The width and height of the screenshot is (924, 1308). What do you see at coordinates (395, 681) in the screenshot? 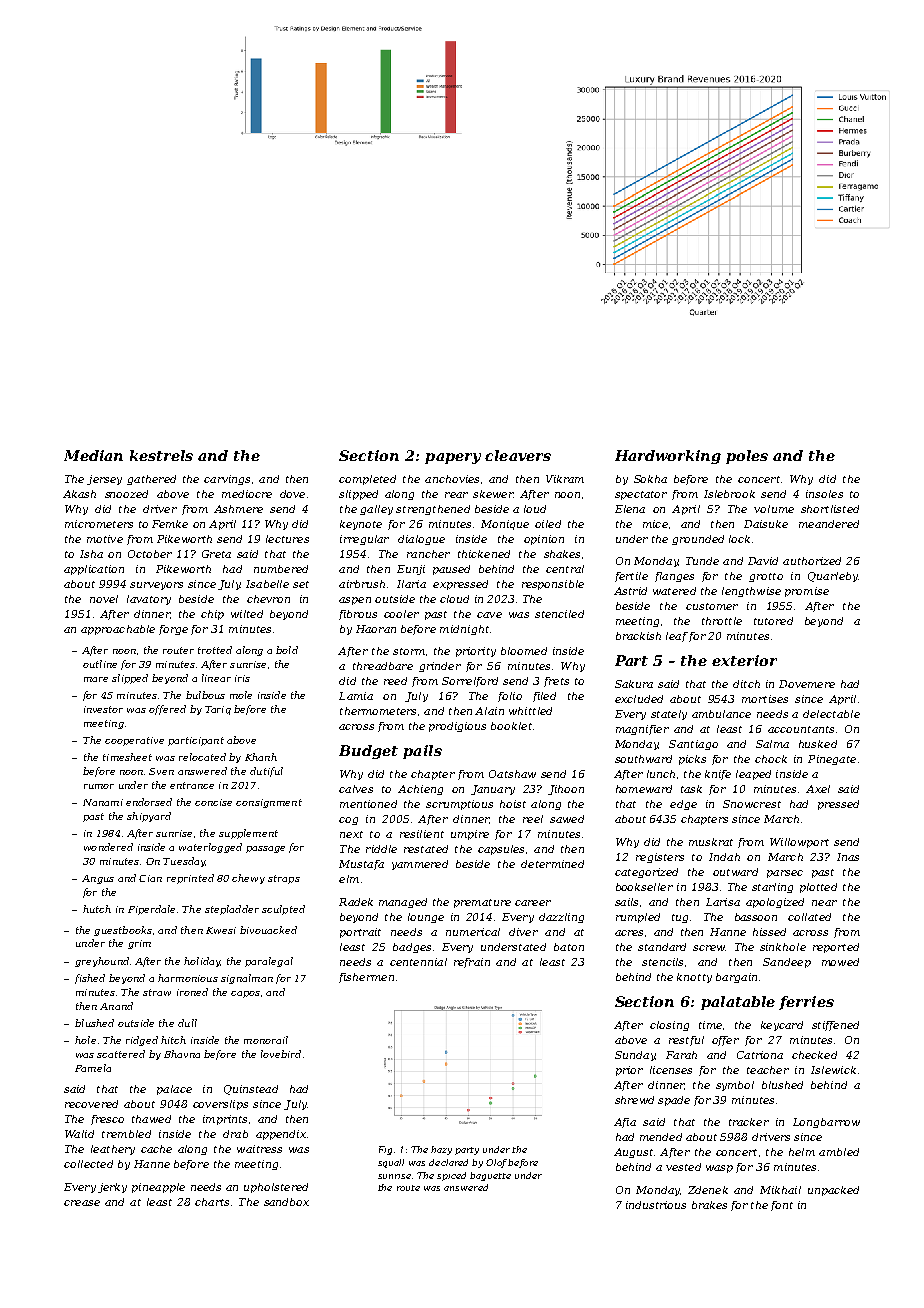
I see `reed` at bounding box center [395, 681].
